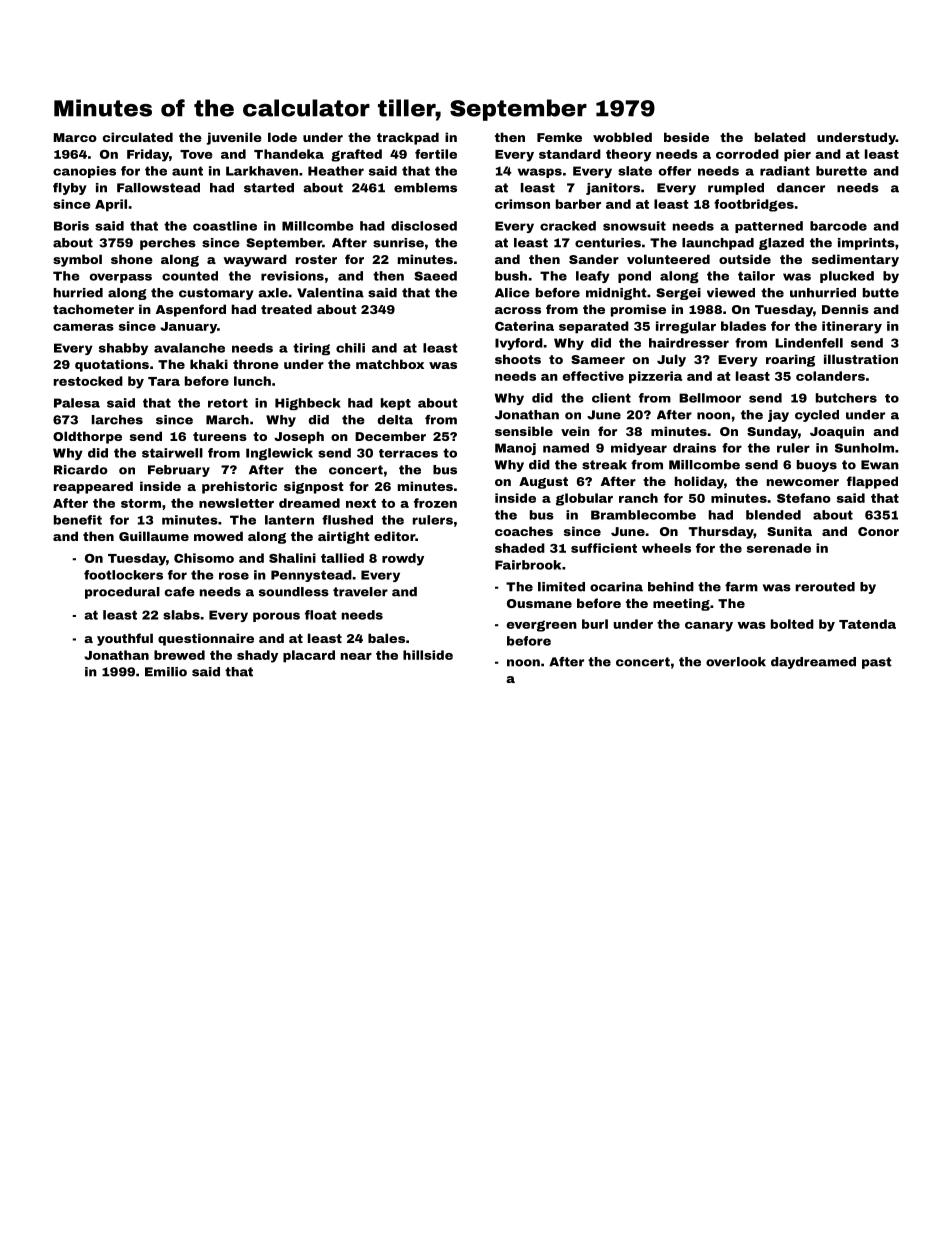  What do you see at coordinates (689, 343) in the image?
I see `hairdresser` at bounding box center [689, 343].
